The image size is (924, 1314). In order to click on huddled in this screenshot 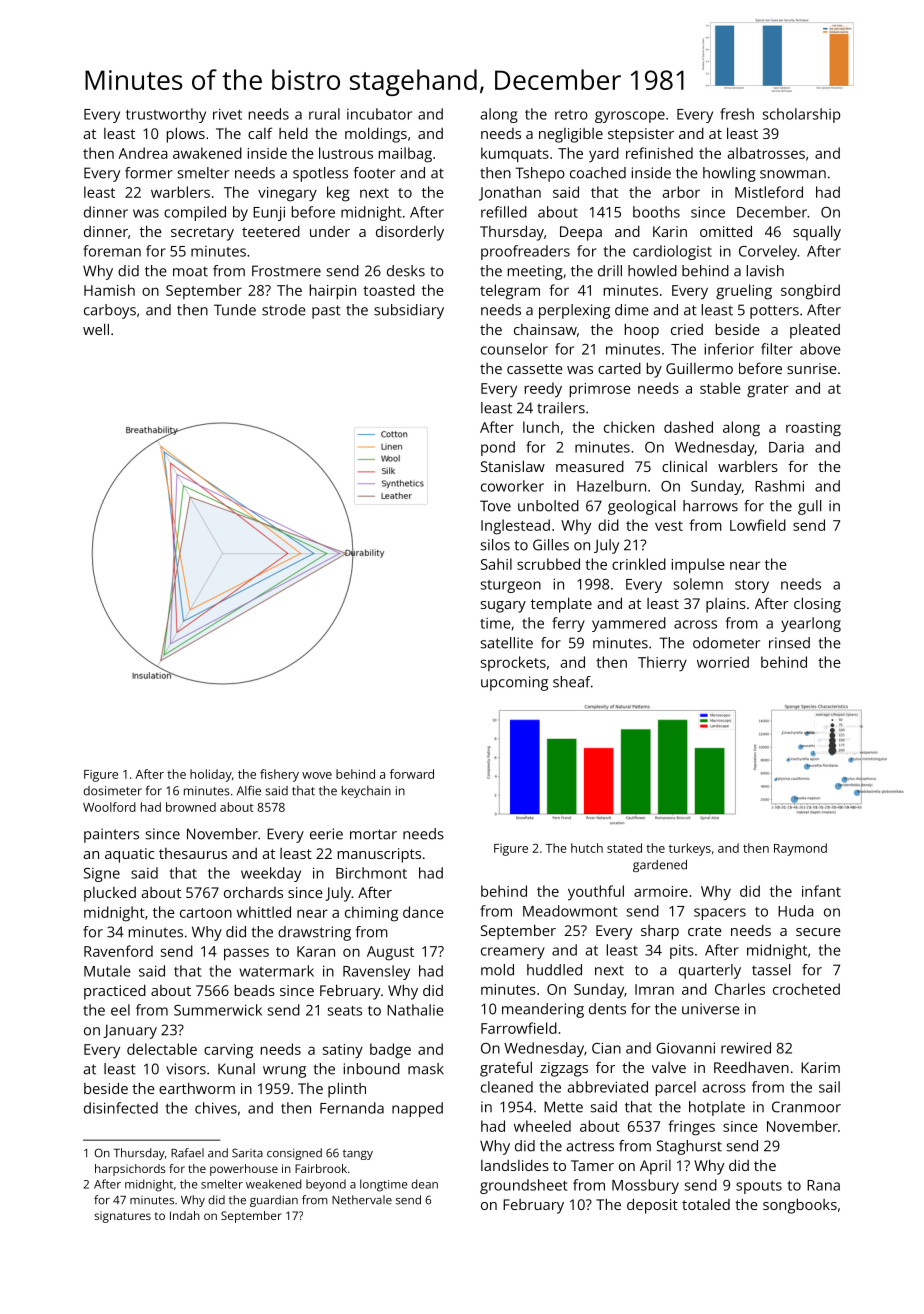, I will do `click(554, 970)`.
